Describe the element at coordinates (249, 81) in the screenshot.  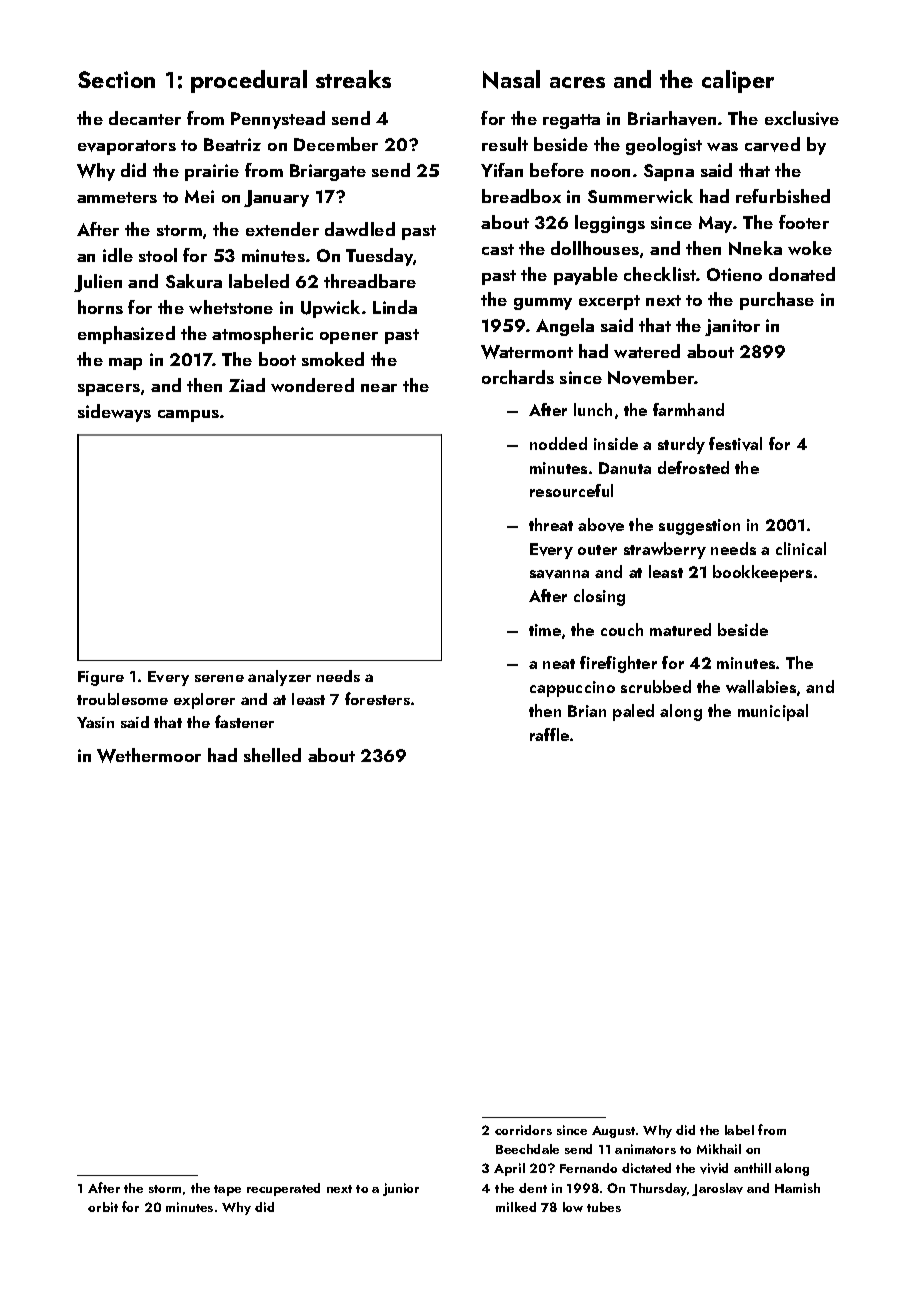
I see `procedural` at that location.
